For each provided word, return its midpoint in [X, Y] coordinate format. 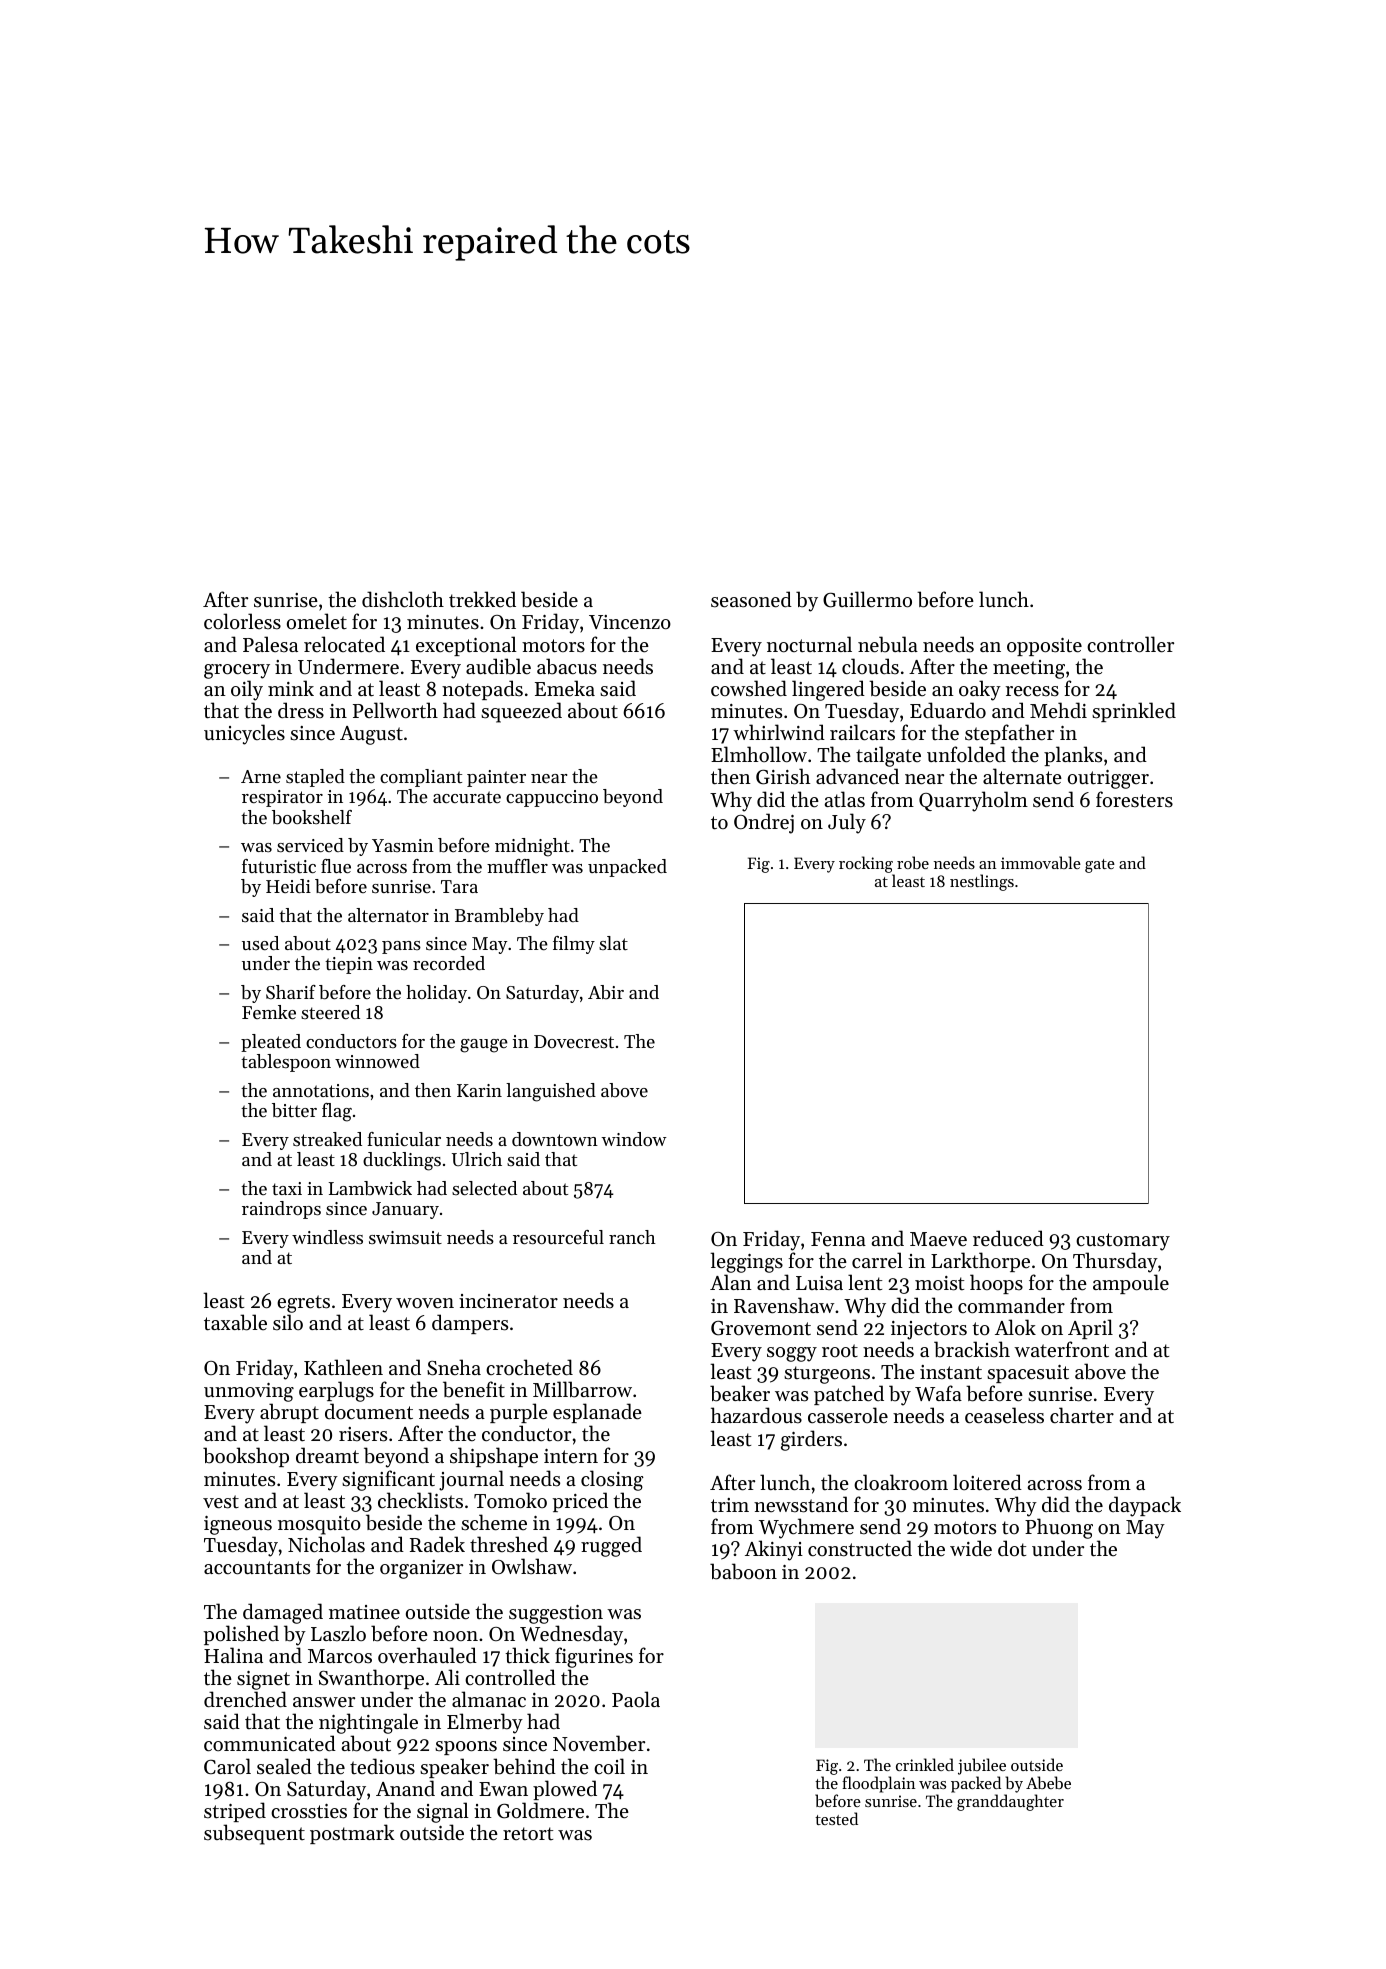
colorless [242, 621]
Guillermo [867, 599]
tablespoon [286, 1063]
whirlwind [779, 732]
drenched [245, 1699]
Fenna [838, 1239]
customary [1123, 1242]
